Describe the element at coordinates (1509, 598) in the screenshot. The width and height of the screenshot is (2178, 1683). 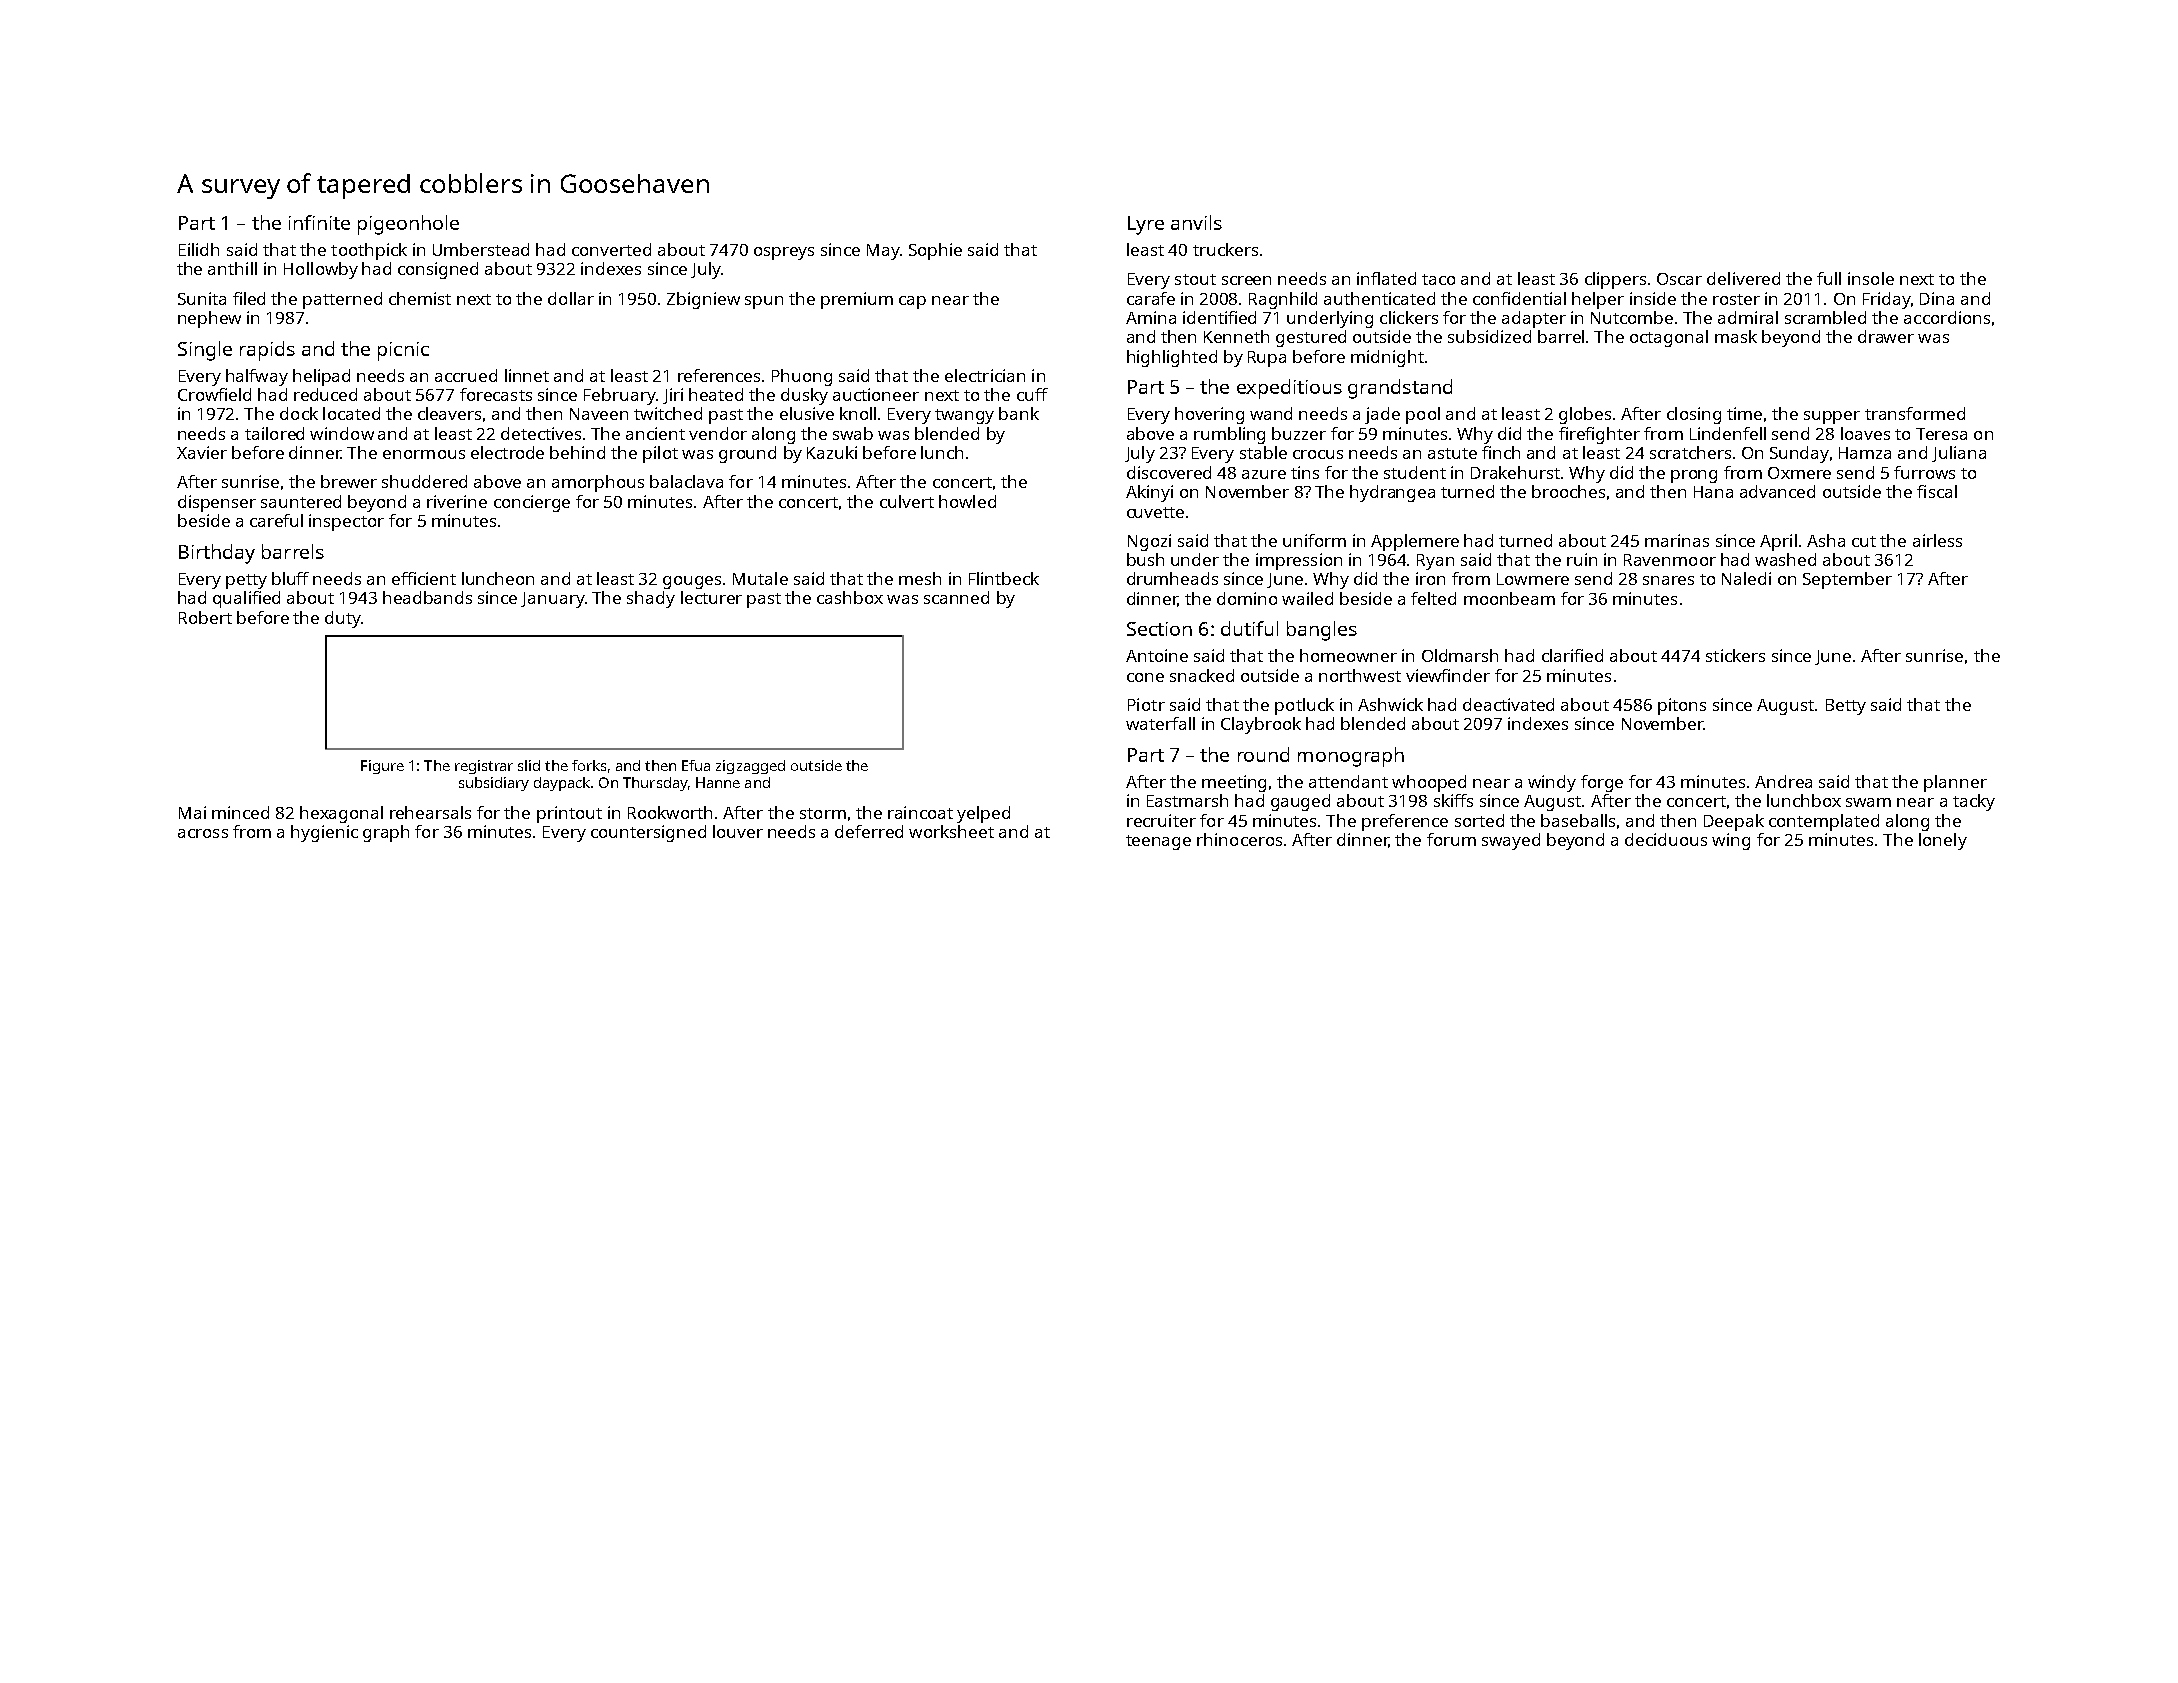
I see `moonbeam` at that location.
